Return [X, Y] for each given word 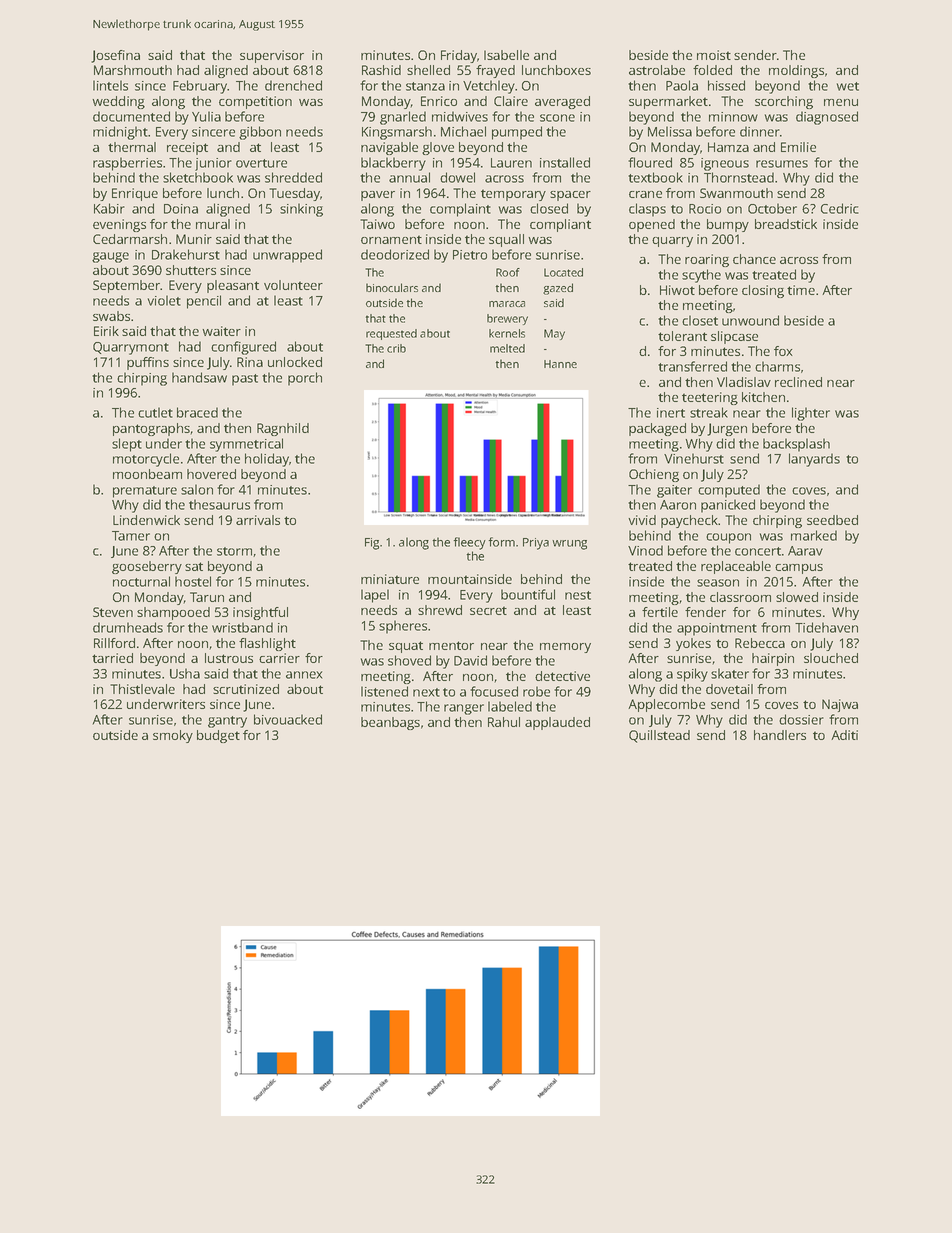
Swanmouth [736, 193]
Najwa [840, 705]
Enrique [135, 194]
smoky [173, 736]
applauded [557, 723]
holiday [267, 460]
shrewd [440, 610]
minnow [733, 117]
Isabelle [506, 55]
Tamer [131, 536]
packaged [657, 429]
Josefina [115, 56]
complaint [460, 210]
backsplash [796, 445]
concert [758, 551]
